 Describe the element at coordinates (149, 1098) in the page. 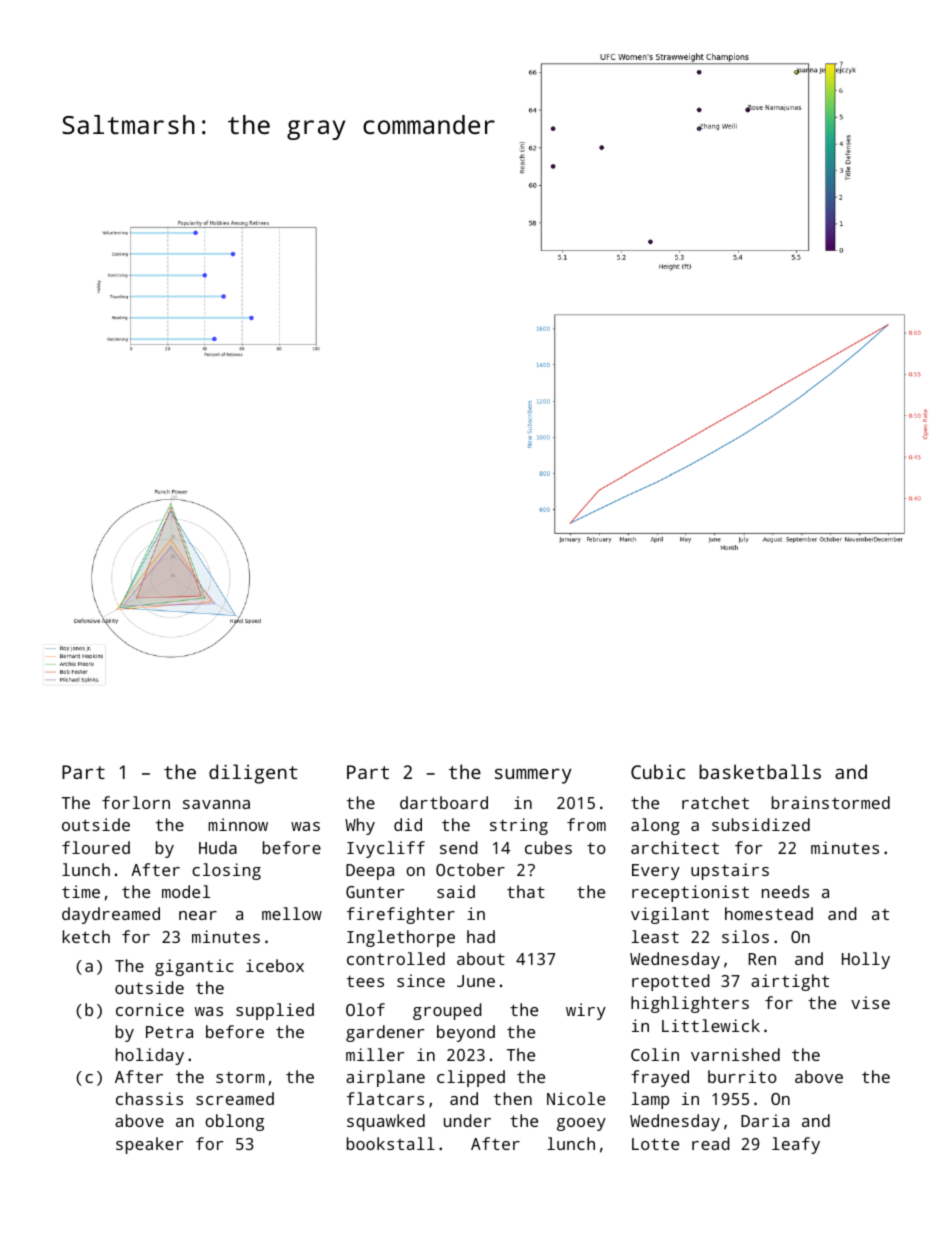

I see `chassis` at that location.
